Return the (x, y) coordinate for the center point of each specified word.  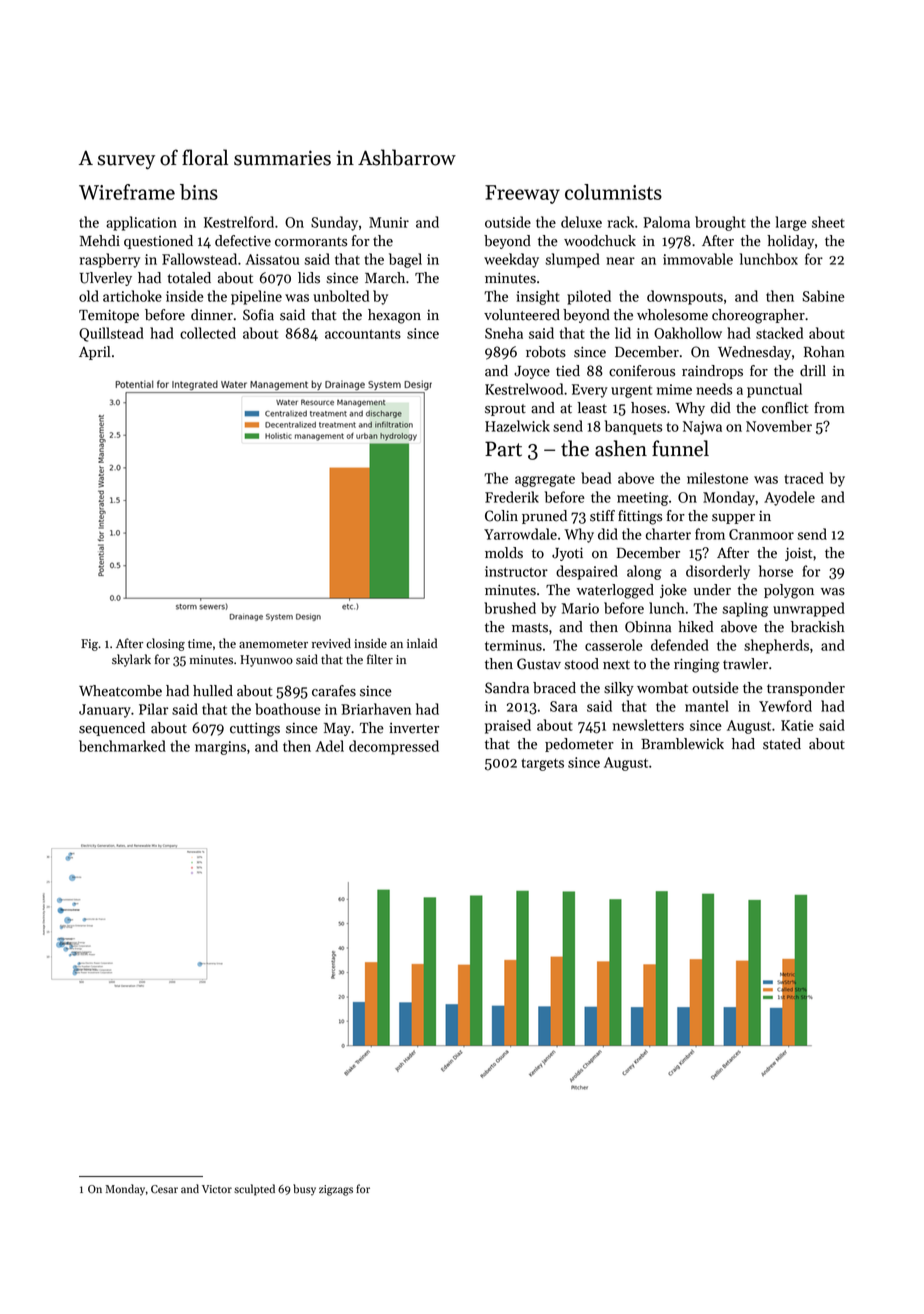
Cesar (164, 1189)
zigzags (336, 1190)
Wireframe (127, 192)
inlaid (422, 643)
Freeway (522, 194)
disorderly (718, 572)
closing (165, 644)
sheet (828, 222)
